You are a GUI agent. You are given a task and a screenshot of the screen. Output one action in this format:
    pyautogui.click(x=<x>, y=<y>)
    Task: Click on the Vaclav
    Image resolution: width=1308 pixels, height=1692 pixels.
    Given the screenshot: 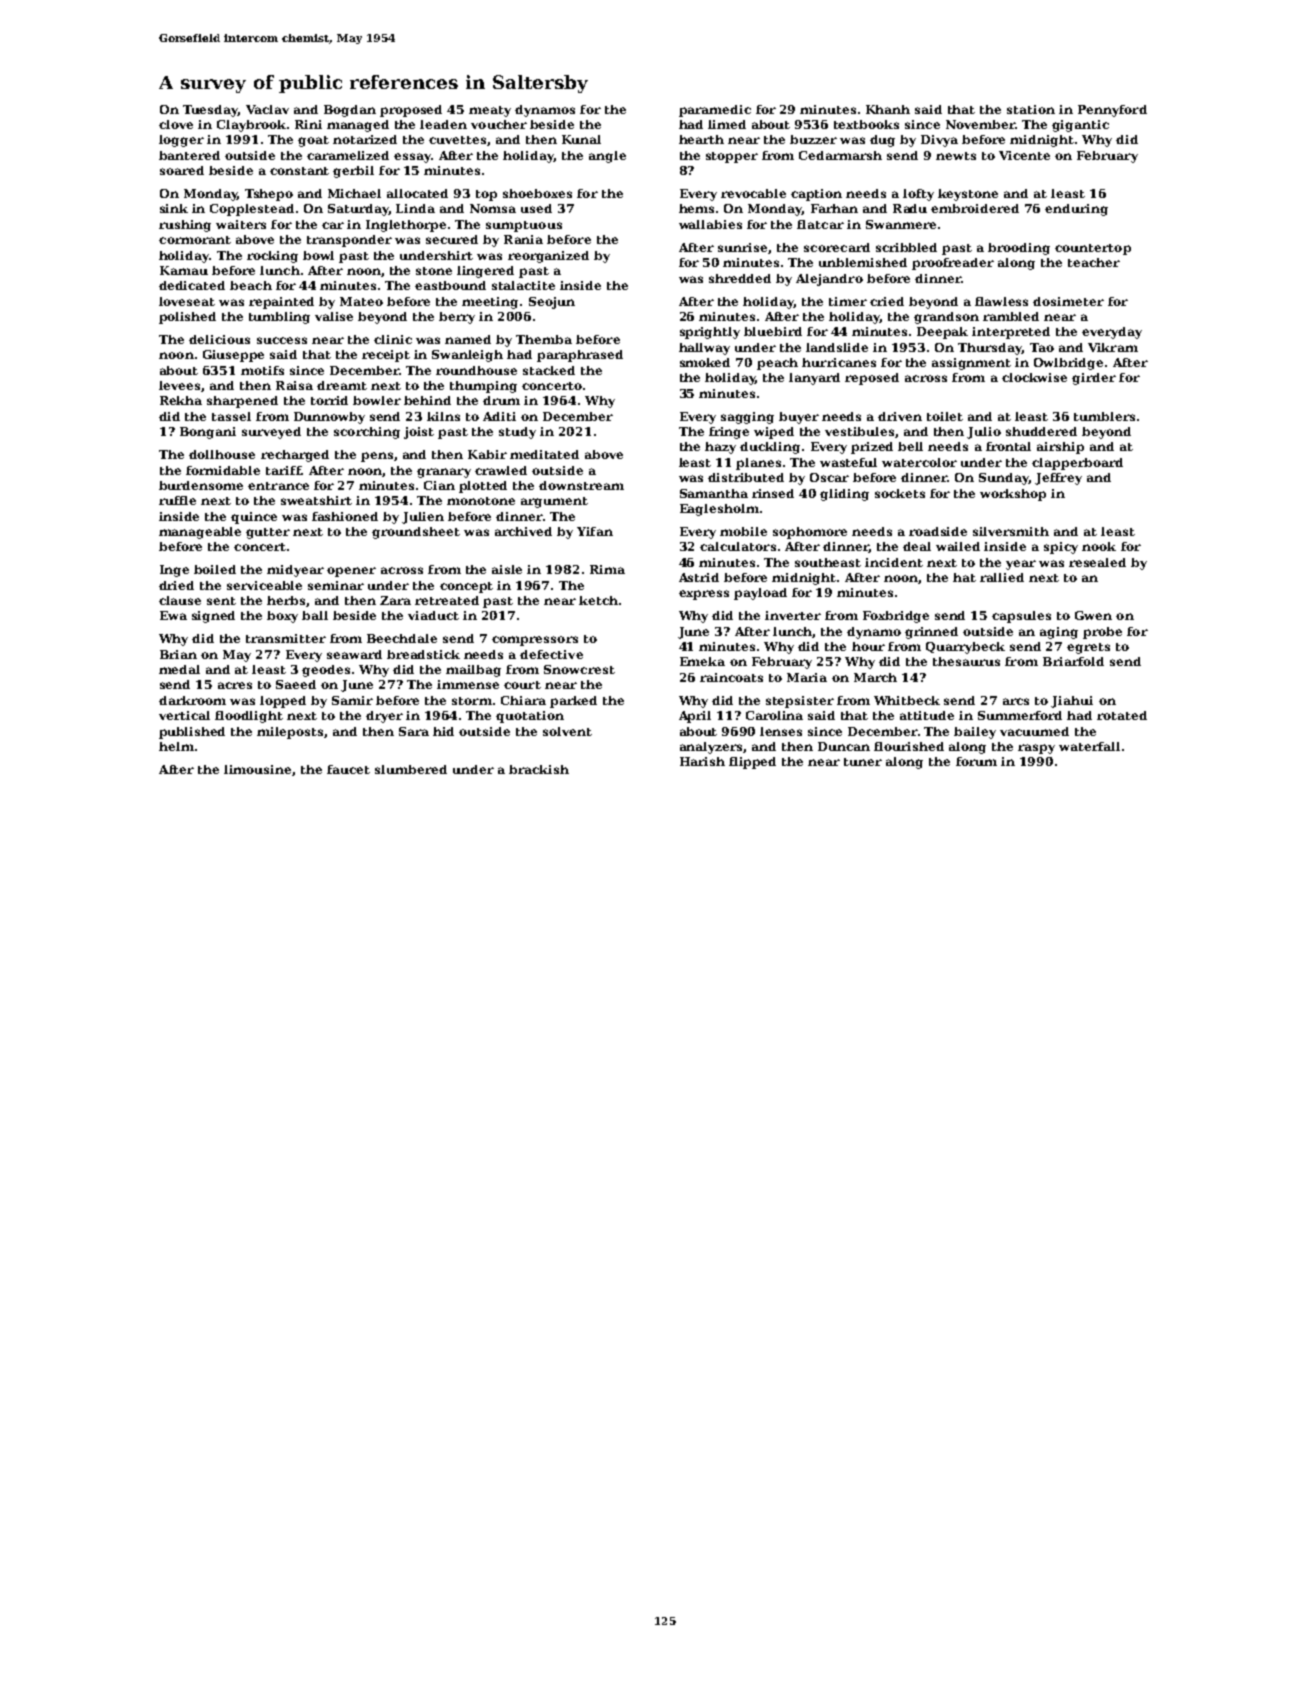 What is the action you would take?
    pyautogui.click(x=267, y=109)
